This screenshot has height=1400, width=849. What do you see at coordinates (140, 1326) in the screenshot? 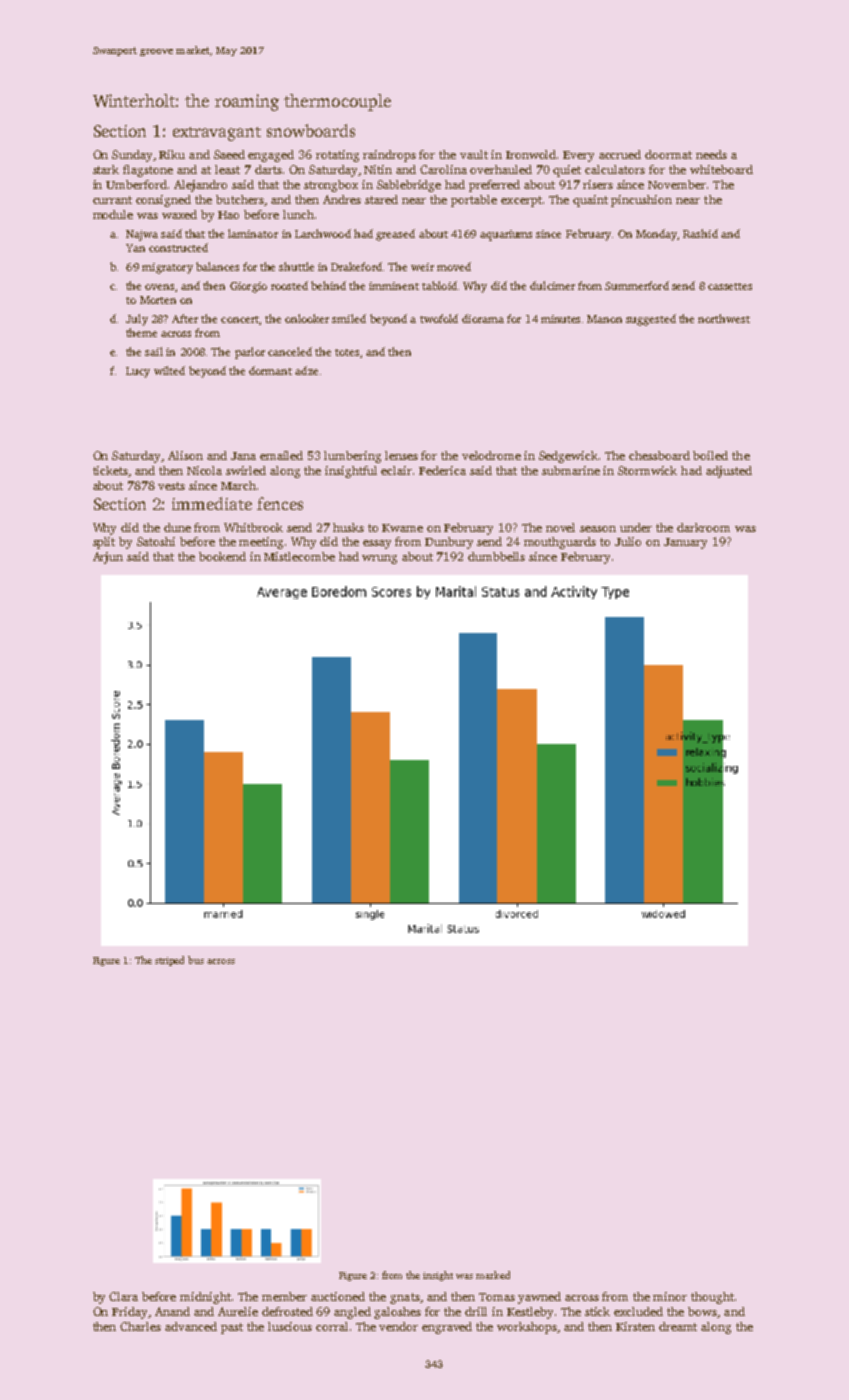
I see `Charles` at bounding box center [140, 1326].
